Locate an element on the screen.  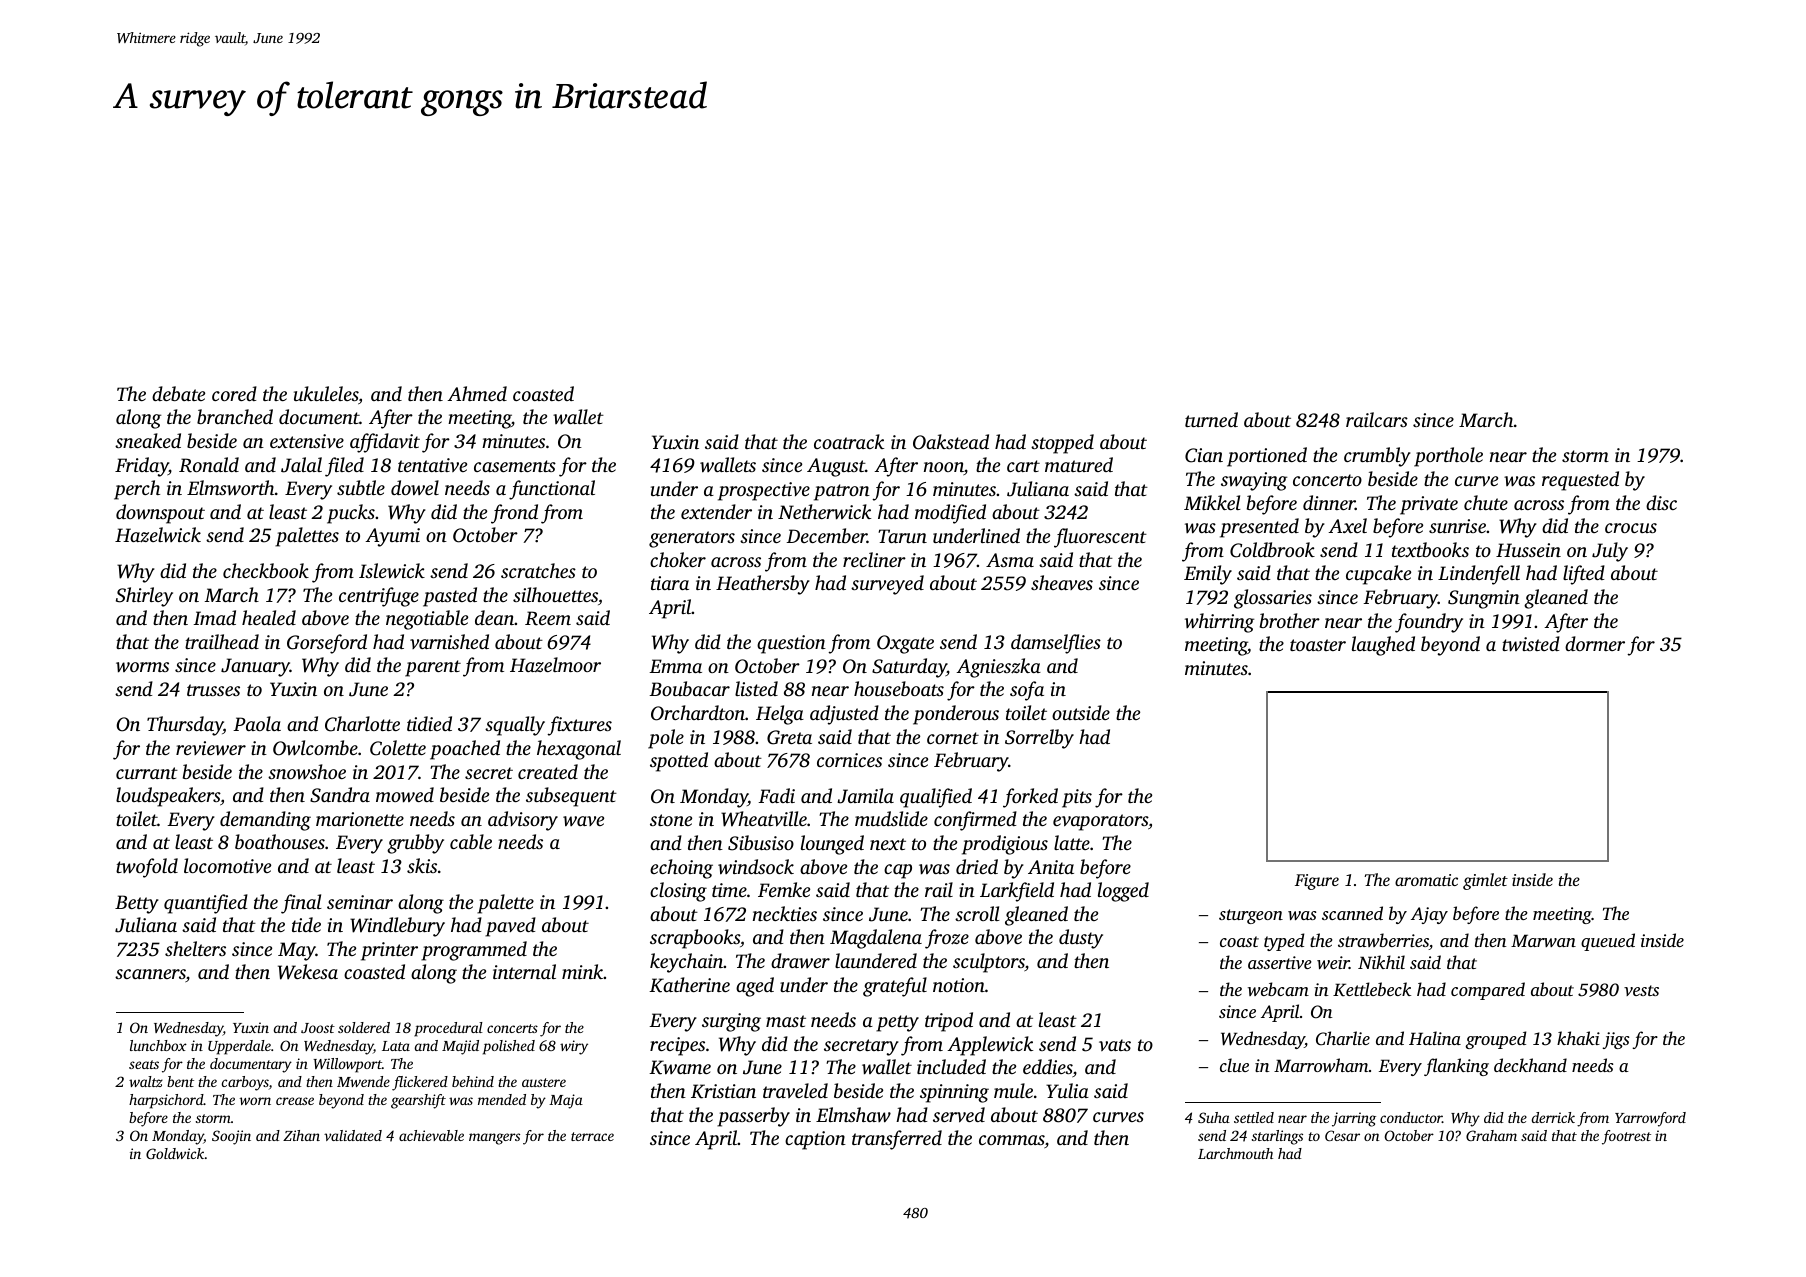
Cian is located at coordinates (1204, 455).
